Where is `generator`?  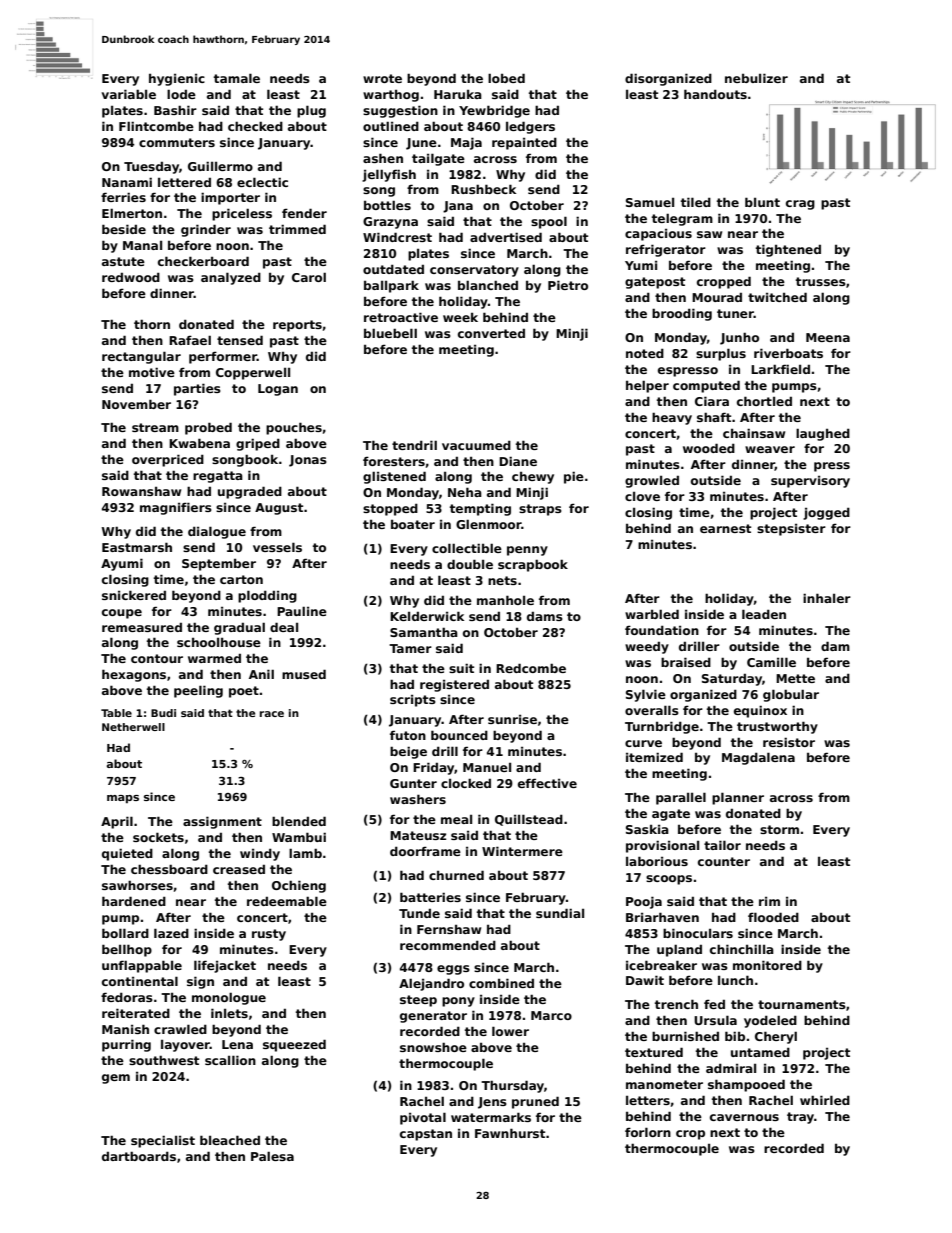 generator is located at coordinates (433, 1017).
